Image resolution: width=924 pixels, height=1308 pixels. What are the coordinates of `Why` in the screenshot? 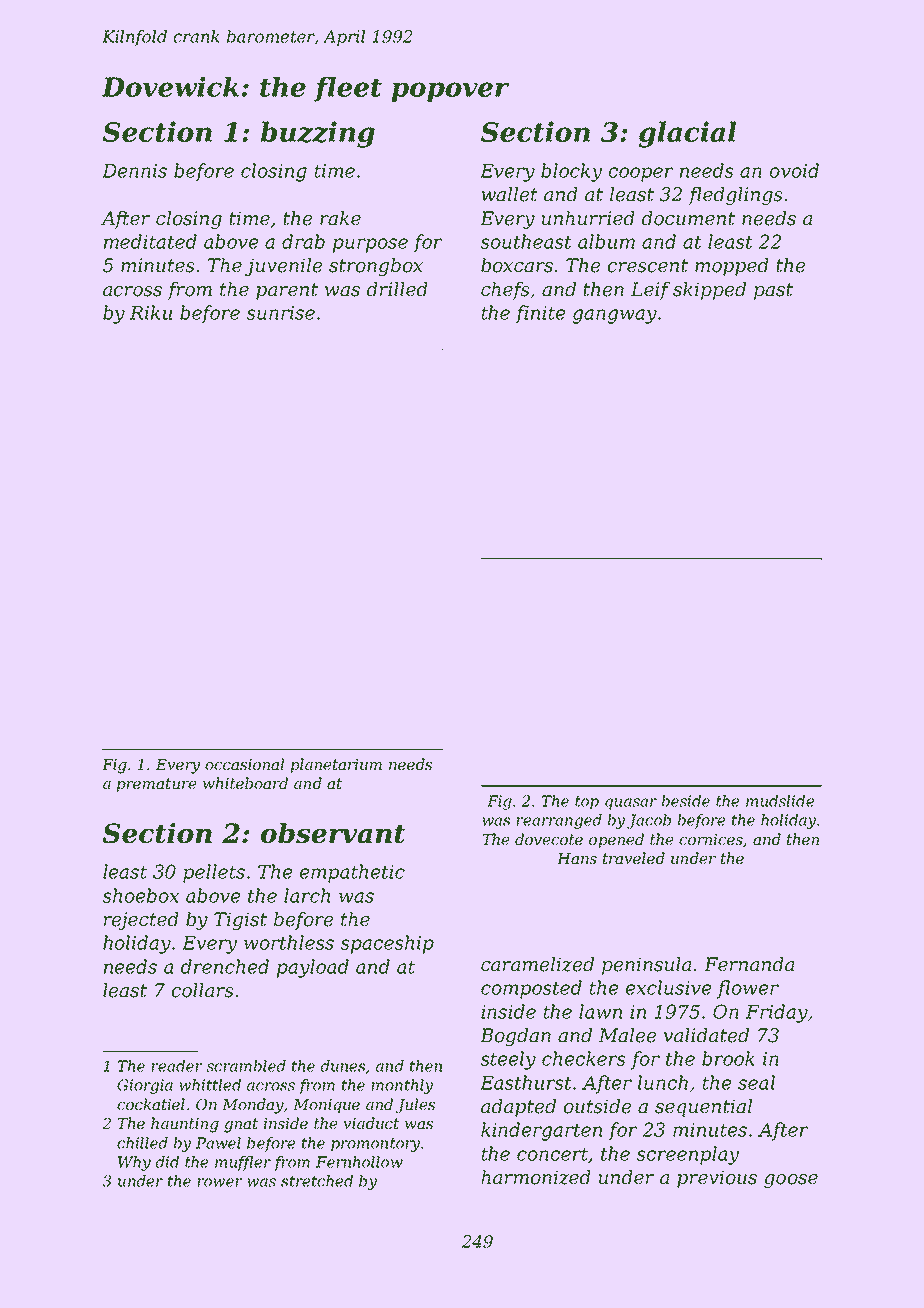 It's located at (134, 1163).
